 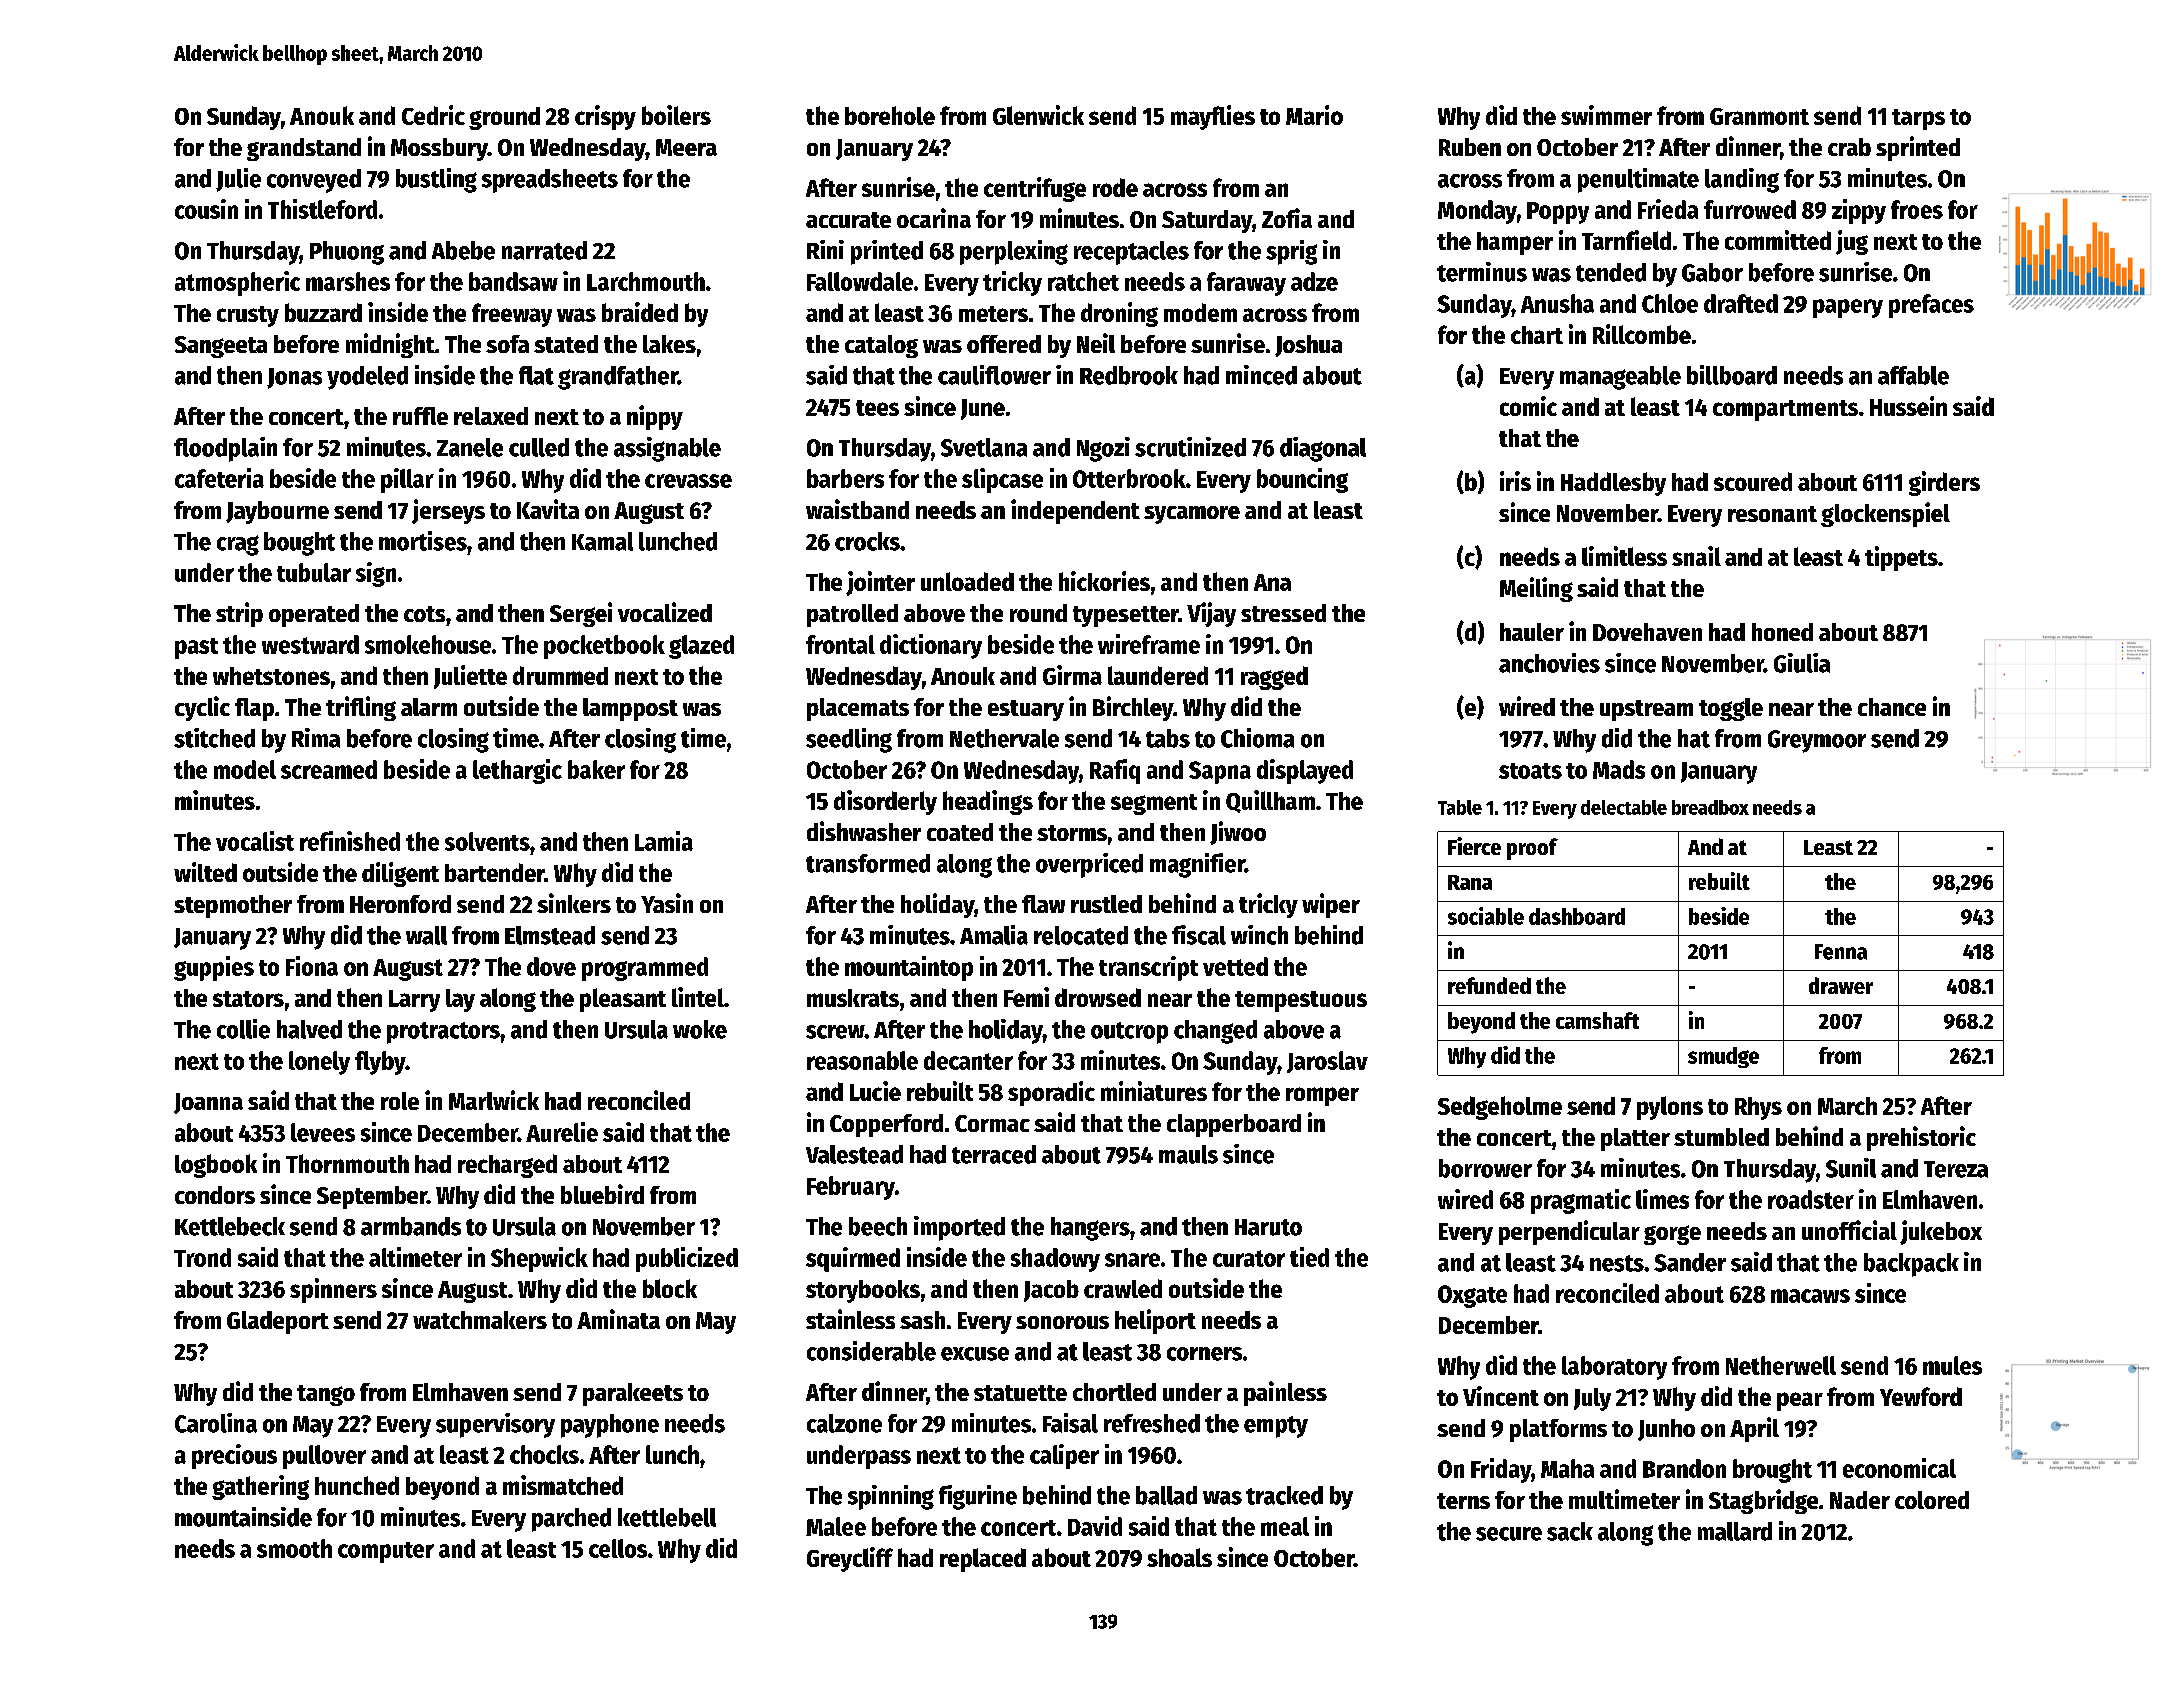 I want to click on borehole, so click(x=890, y=115).
